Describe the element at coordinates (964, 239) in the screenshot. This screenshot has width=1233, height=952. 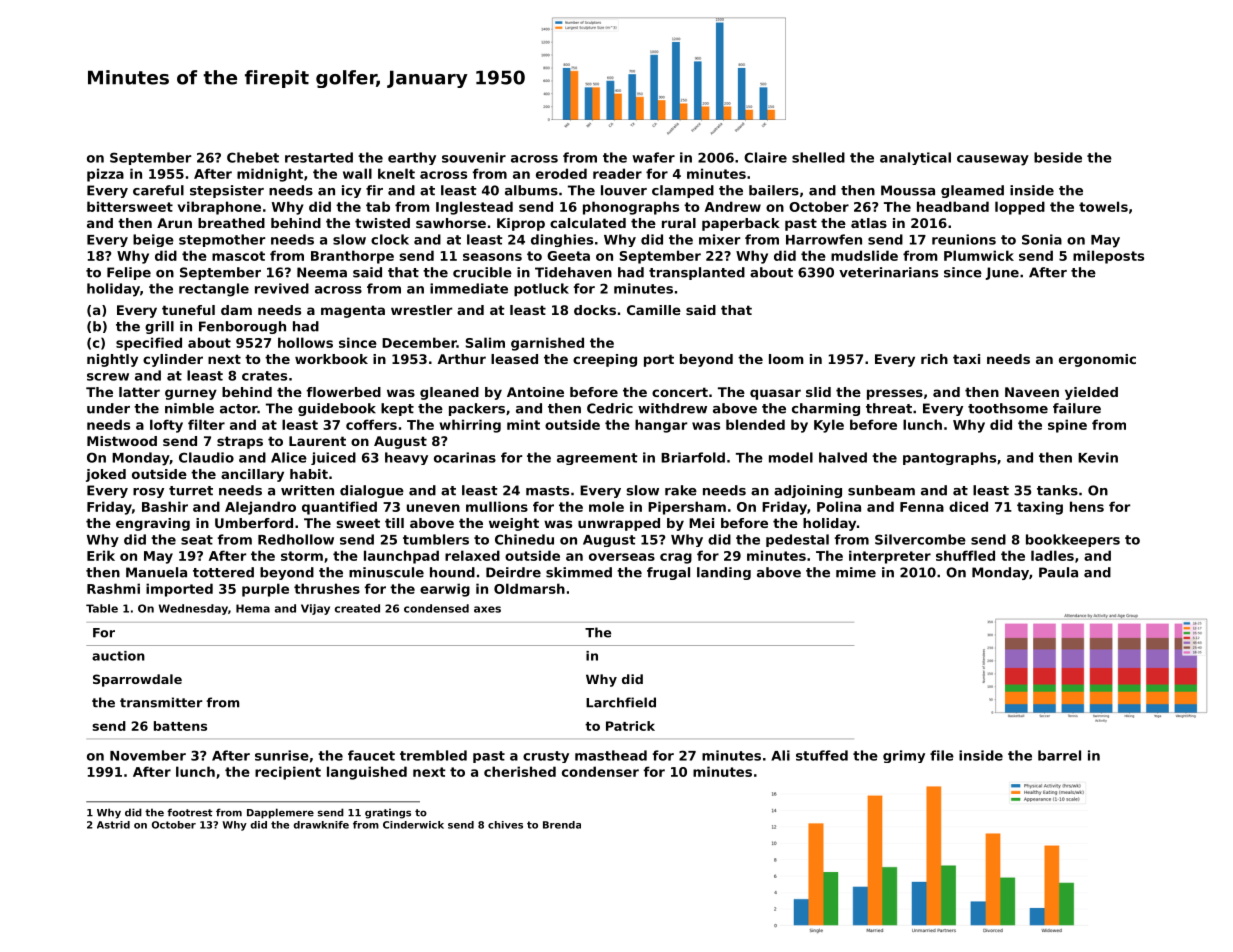
I see `reunions` at that location.
